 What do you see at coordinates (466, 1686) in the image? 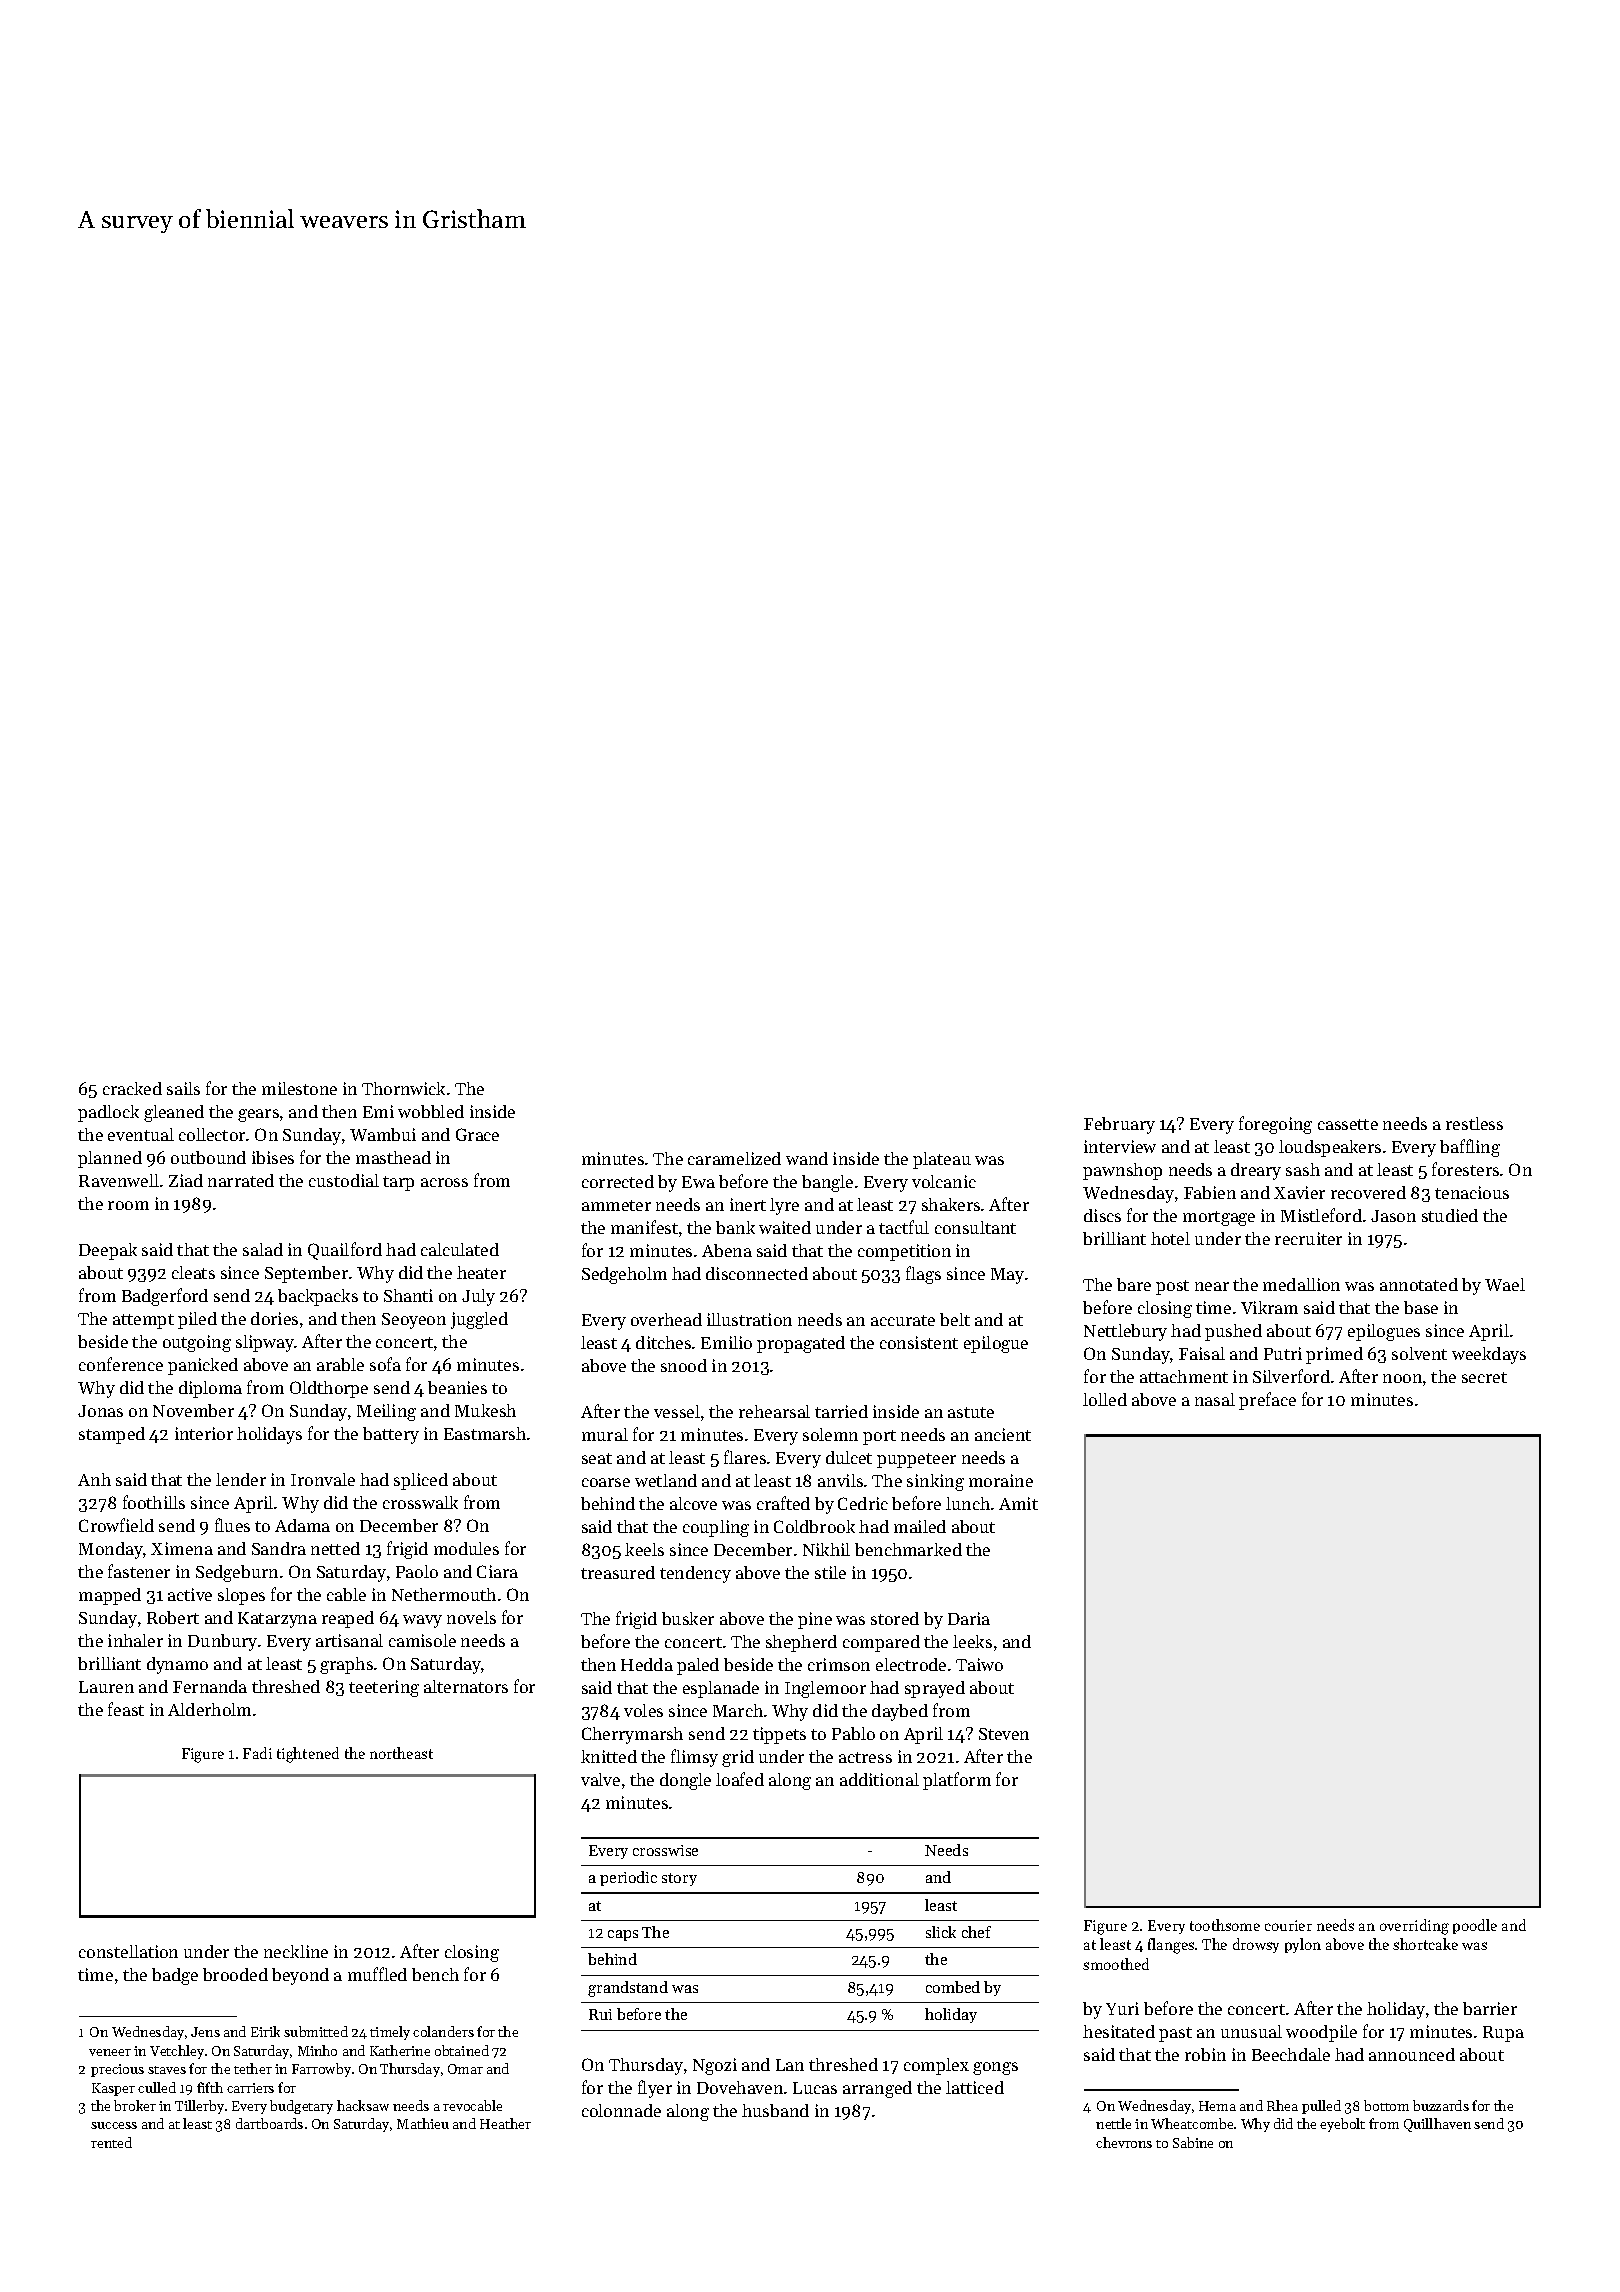
I see `alternators` at bounding box center [466, 1686].
